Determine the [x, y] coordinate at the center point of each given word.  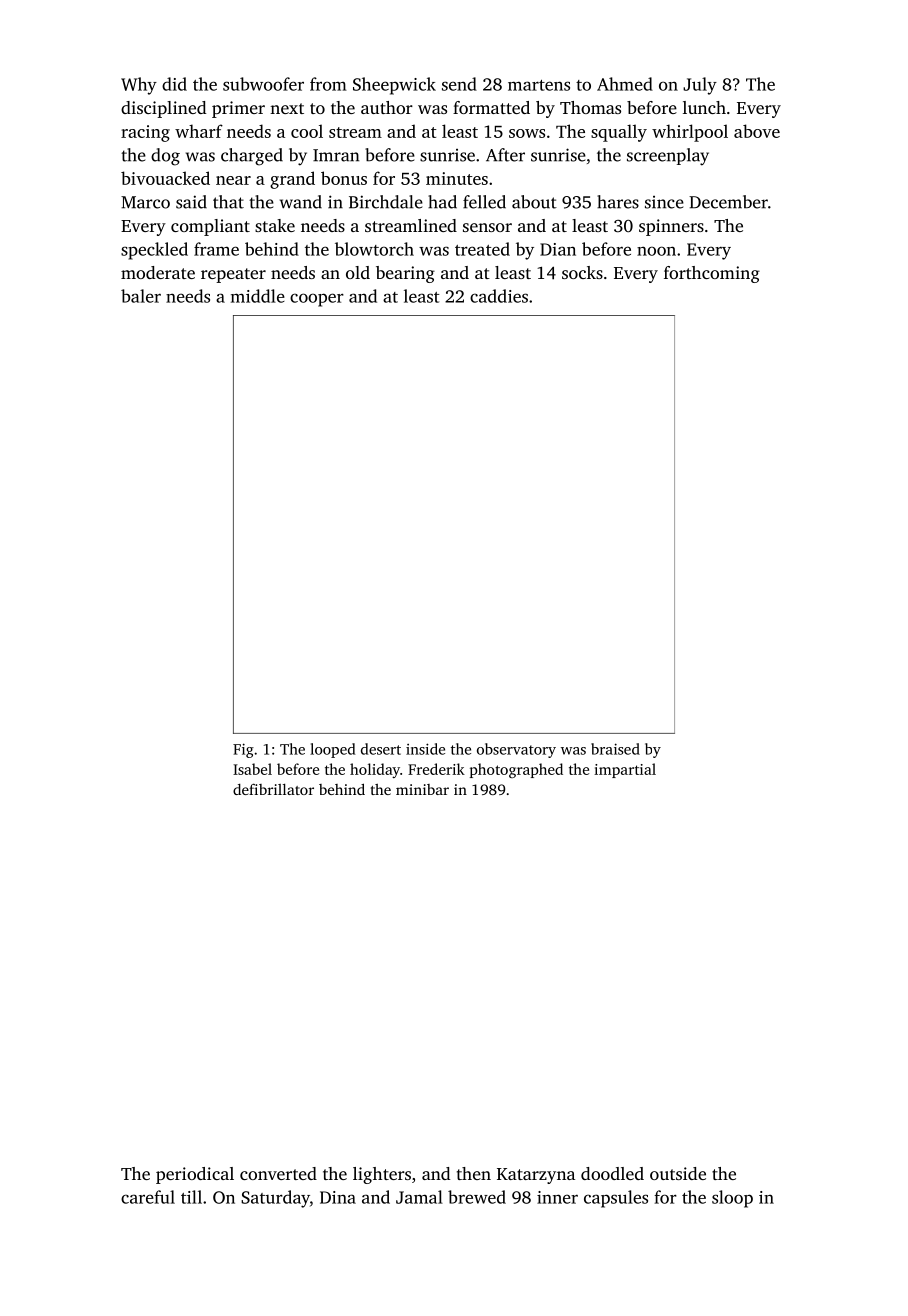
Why [139, 86]
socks [582, 272]
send [459, 84]
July [700, 86]
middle [258, 296]
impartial [625, 770]
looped [333, 750]
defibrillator [273, 789]
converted [278, 1173]
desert [381, 749]
